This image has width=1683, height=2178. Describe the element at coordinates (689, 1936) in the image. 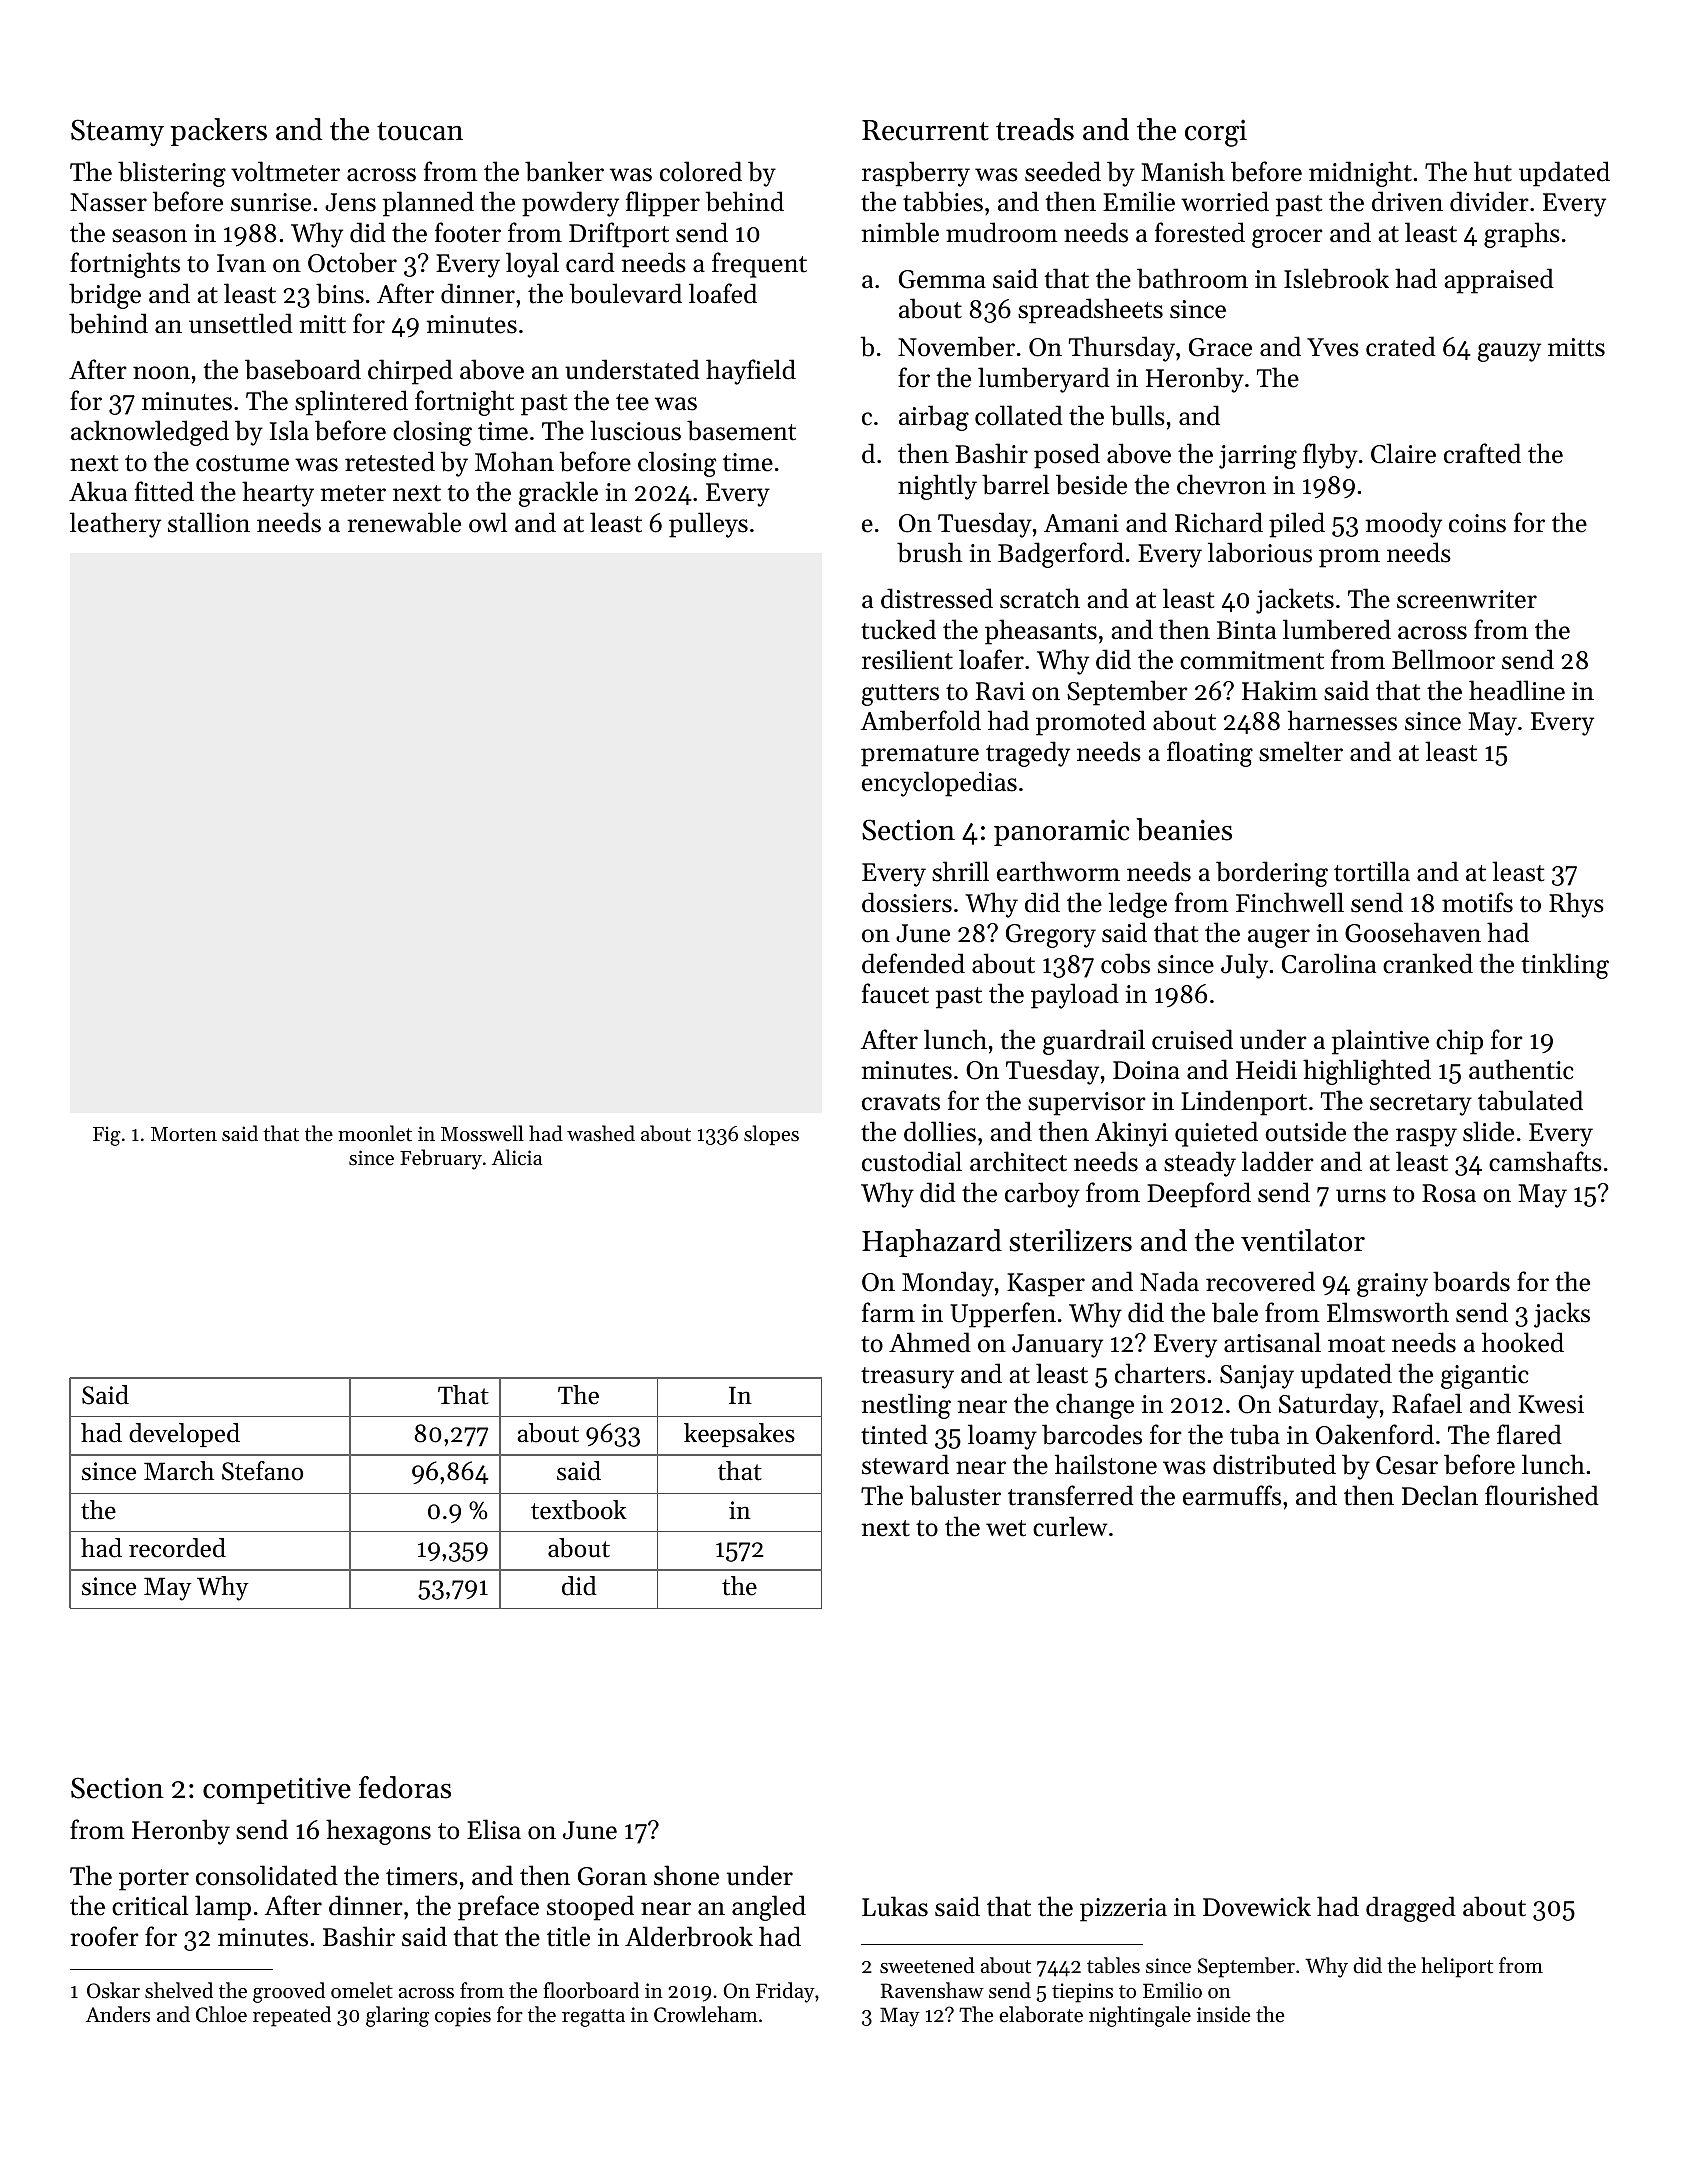

I see `Alderbrook` at that location.
